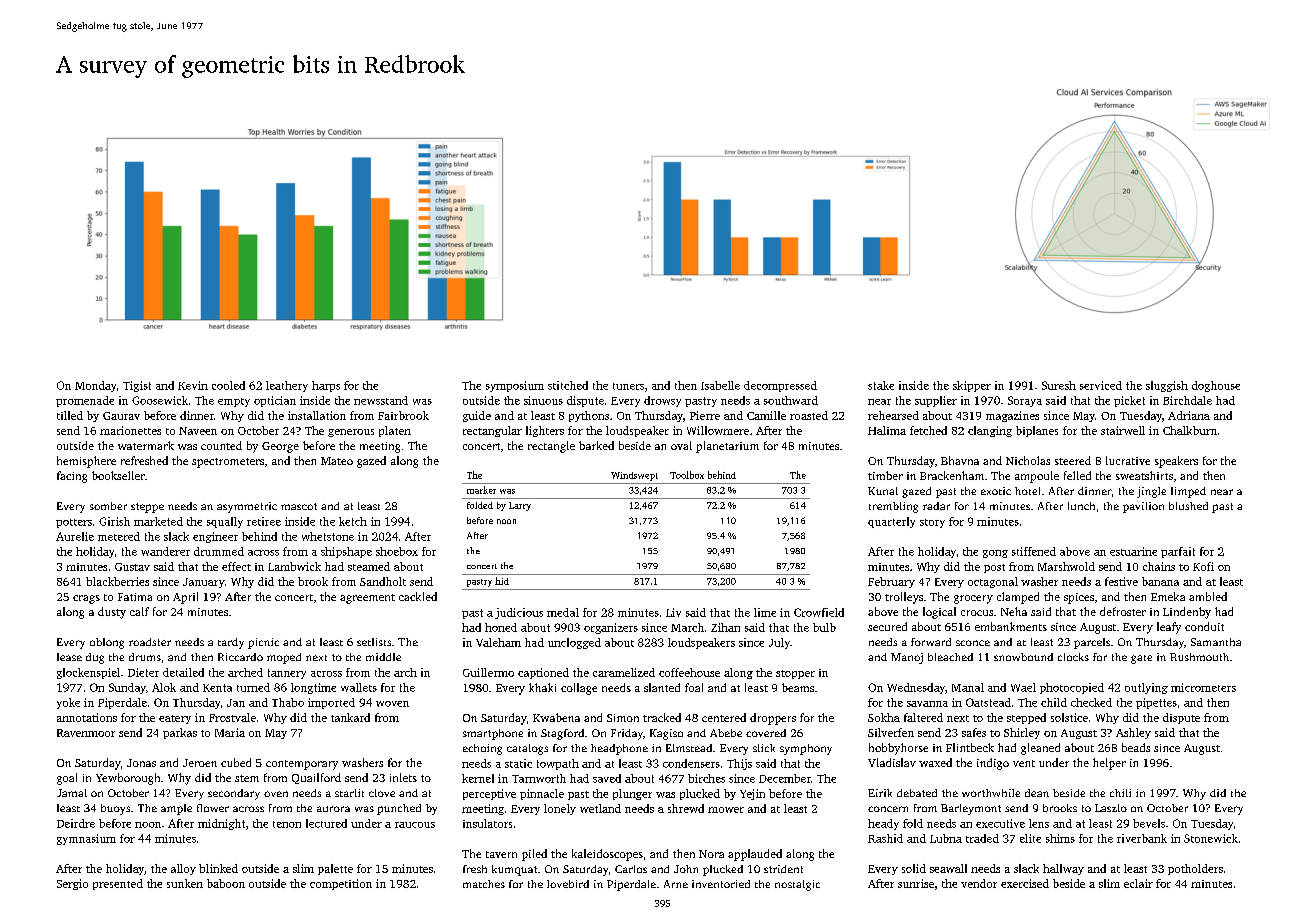  What do you see at coordinates (611, 628) in the screenshot?
I see `organizers` at bounding box center [611, 628].
